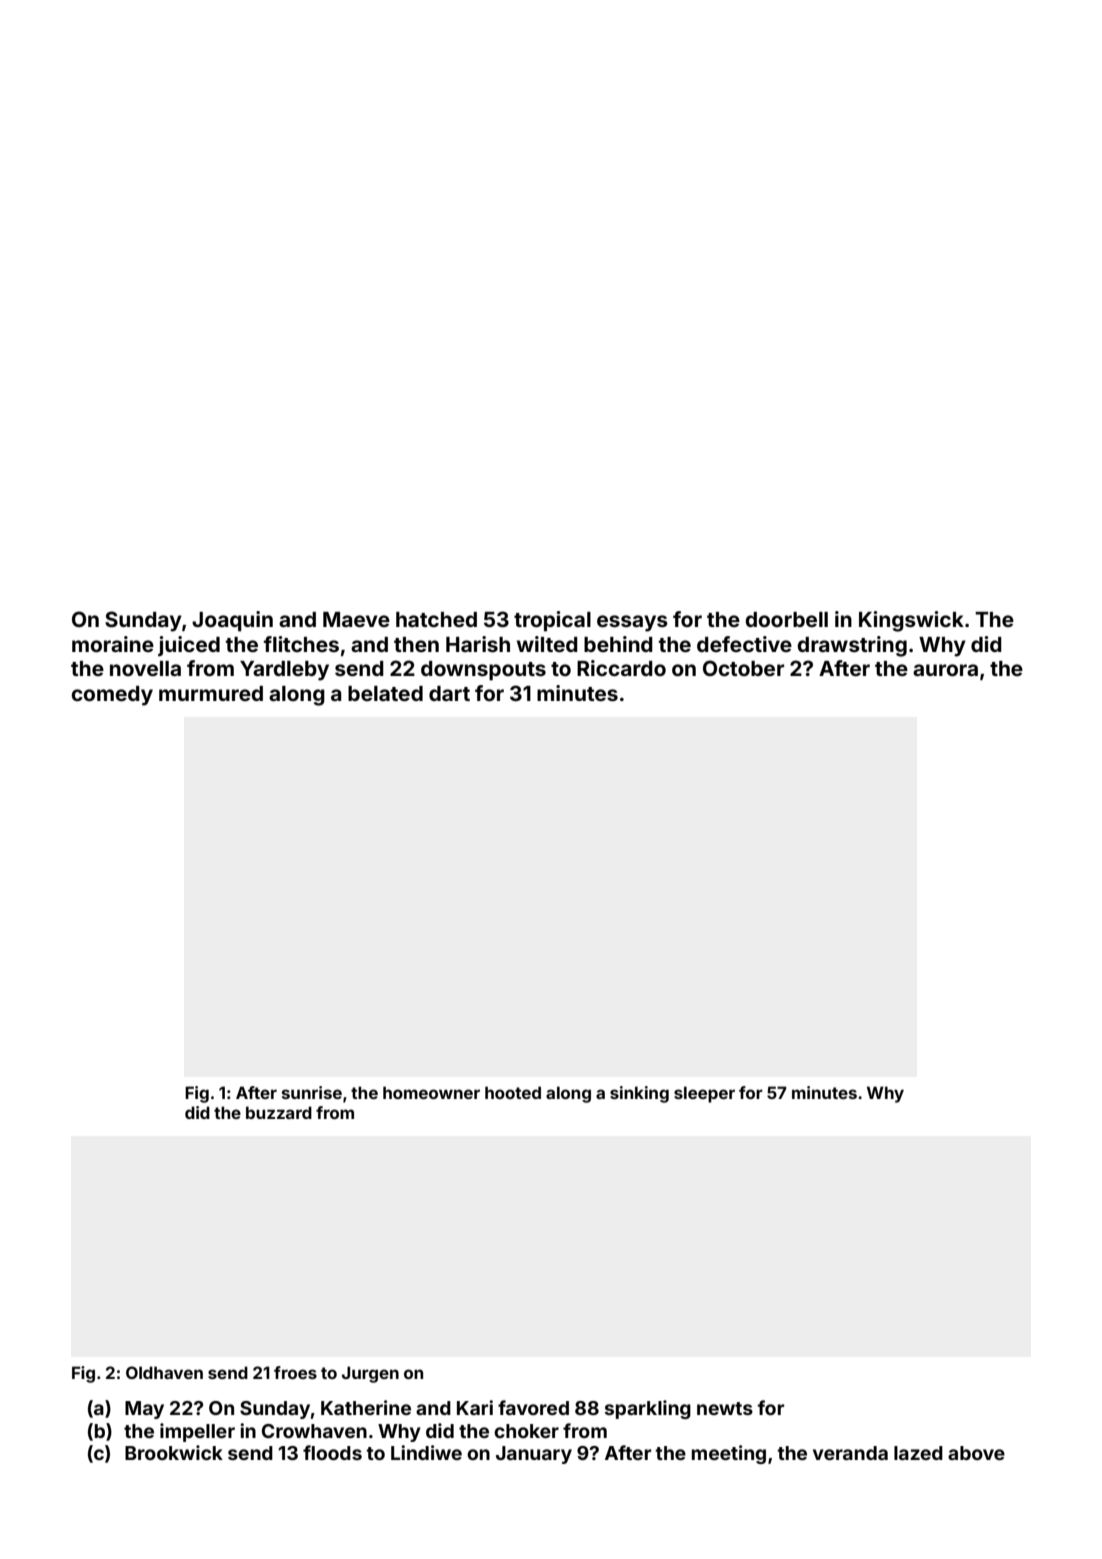 This screenshot has height=1559, width=1102. What do you see at coordinates (911, 621) in the screenshot?
I see `Kingswick` at bounding box center [911, 621].
